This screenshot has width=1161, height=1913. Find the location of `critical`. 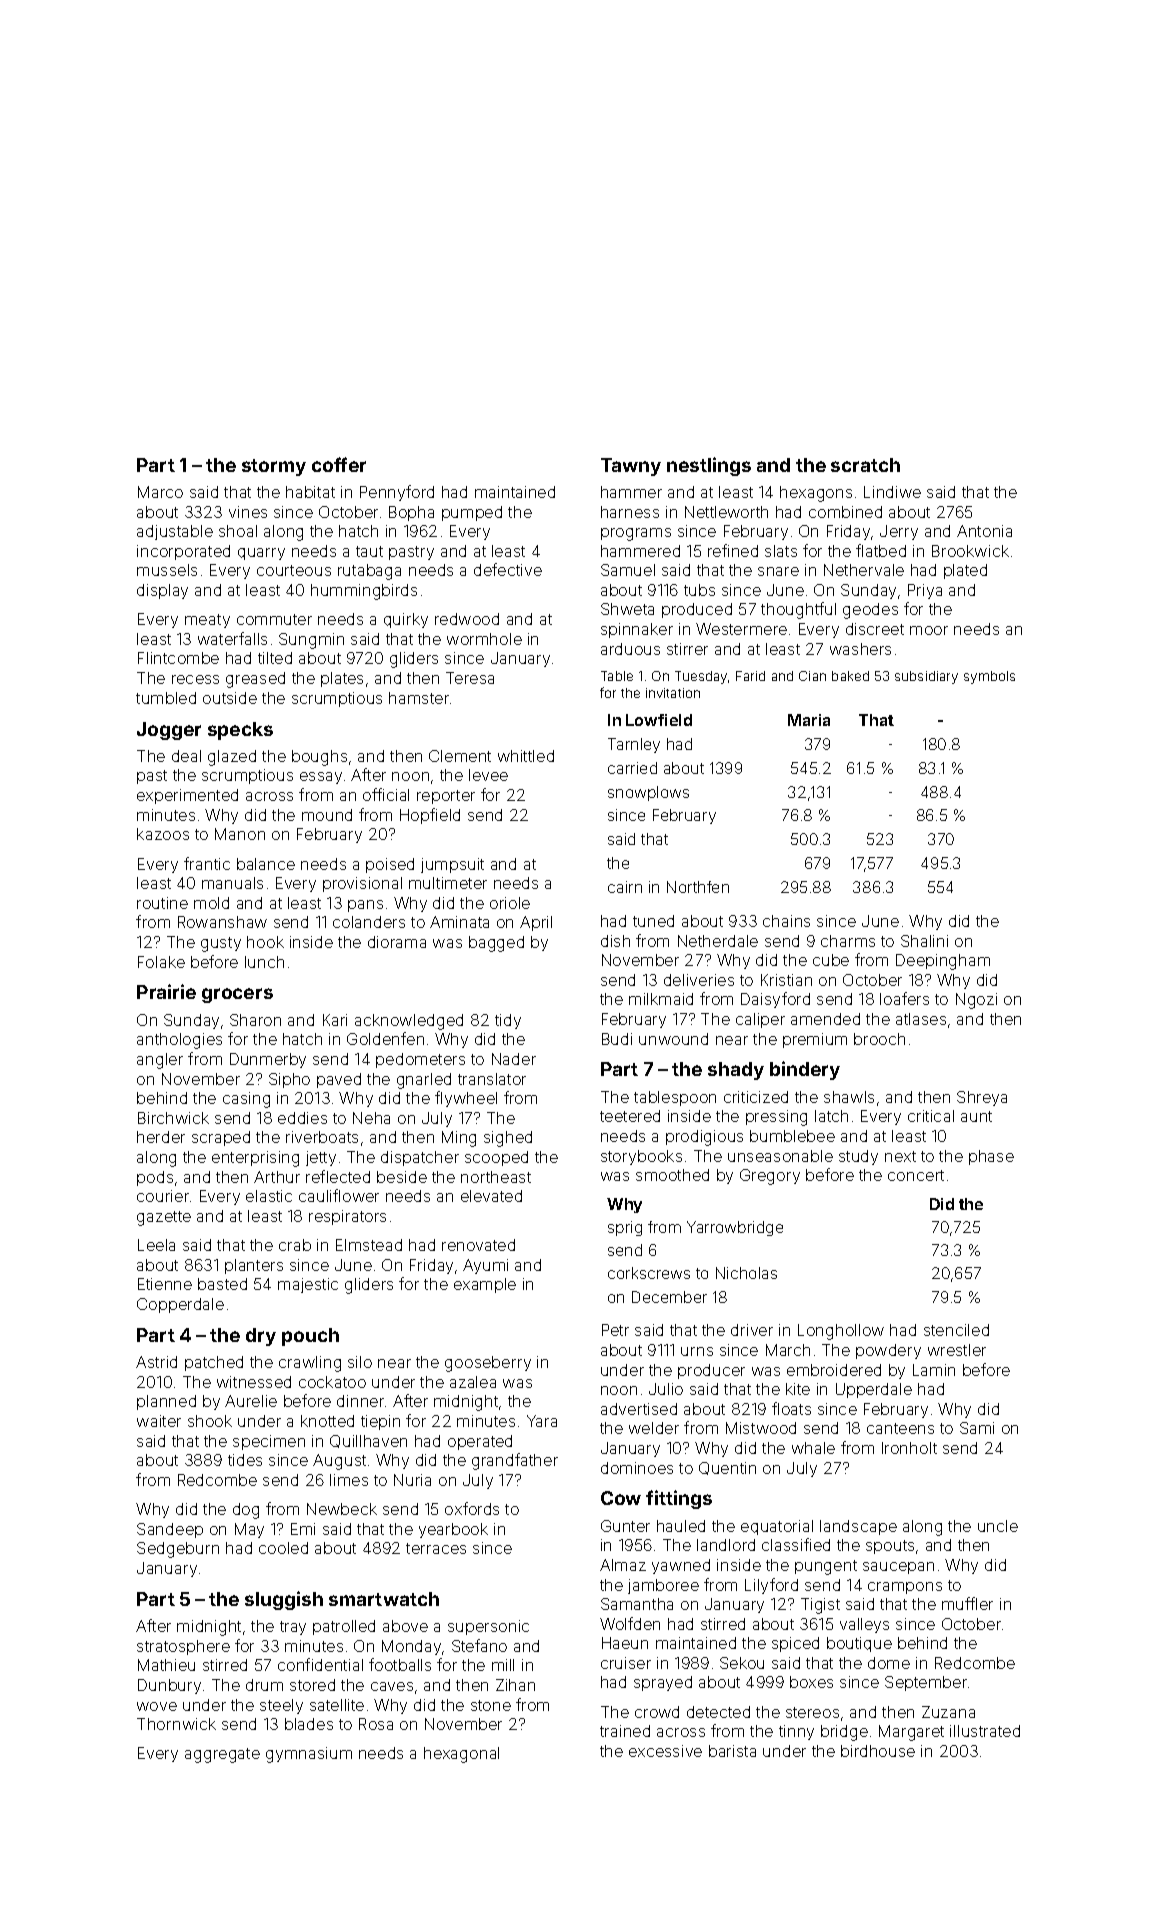

critical is located at coordinates (931, 1116).
